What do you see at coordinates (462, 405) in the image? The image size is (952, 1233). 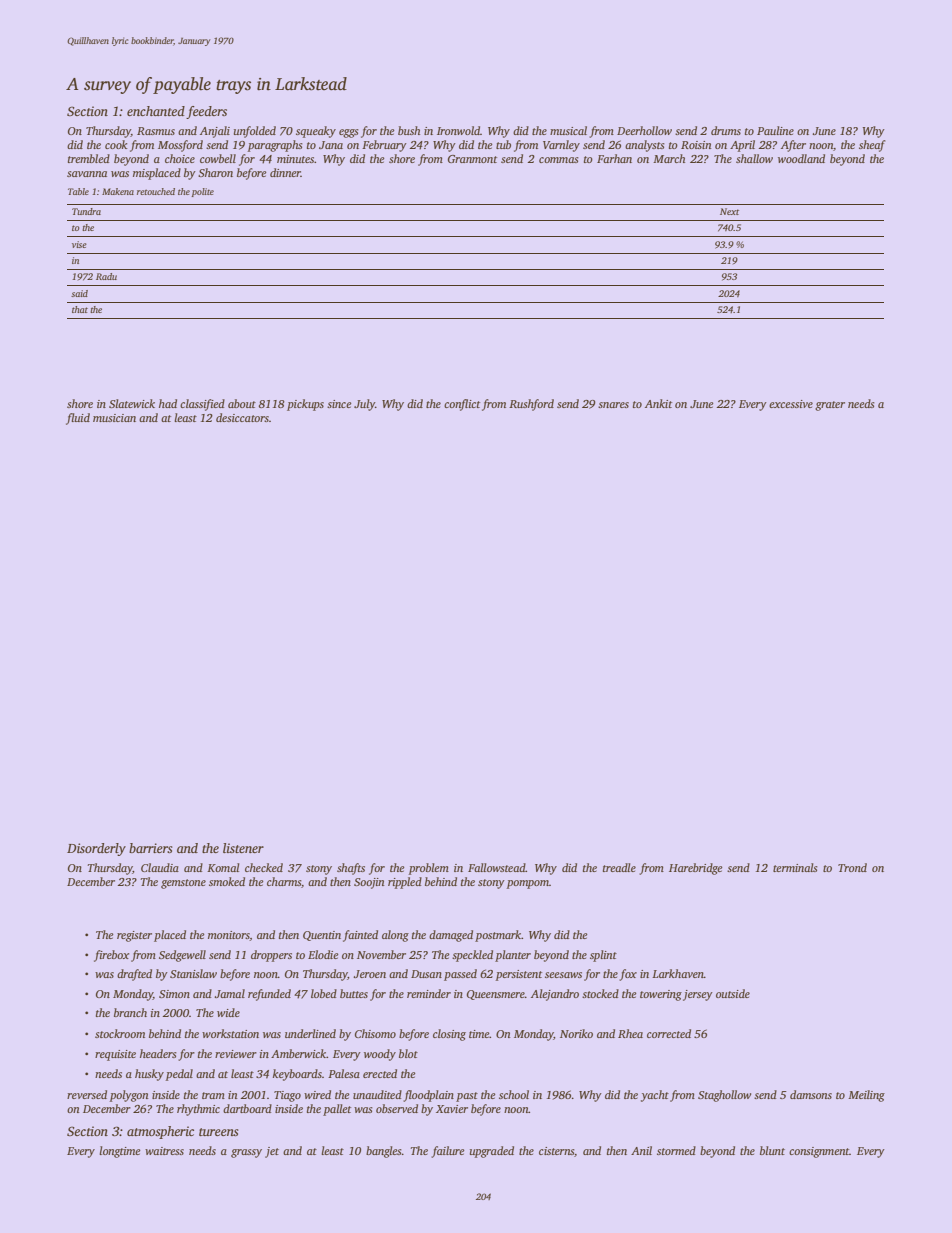 I see `conflict` at bounding box center [462, 405].
